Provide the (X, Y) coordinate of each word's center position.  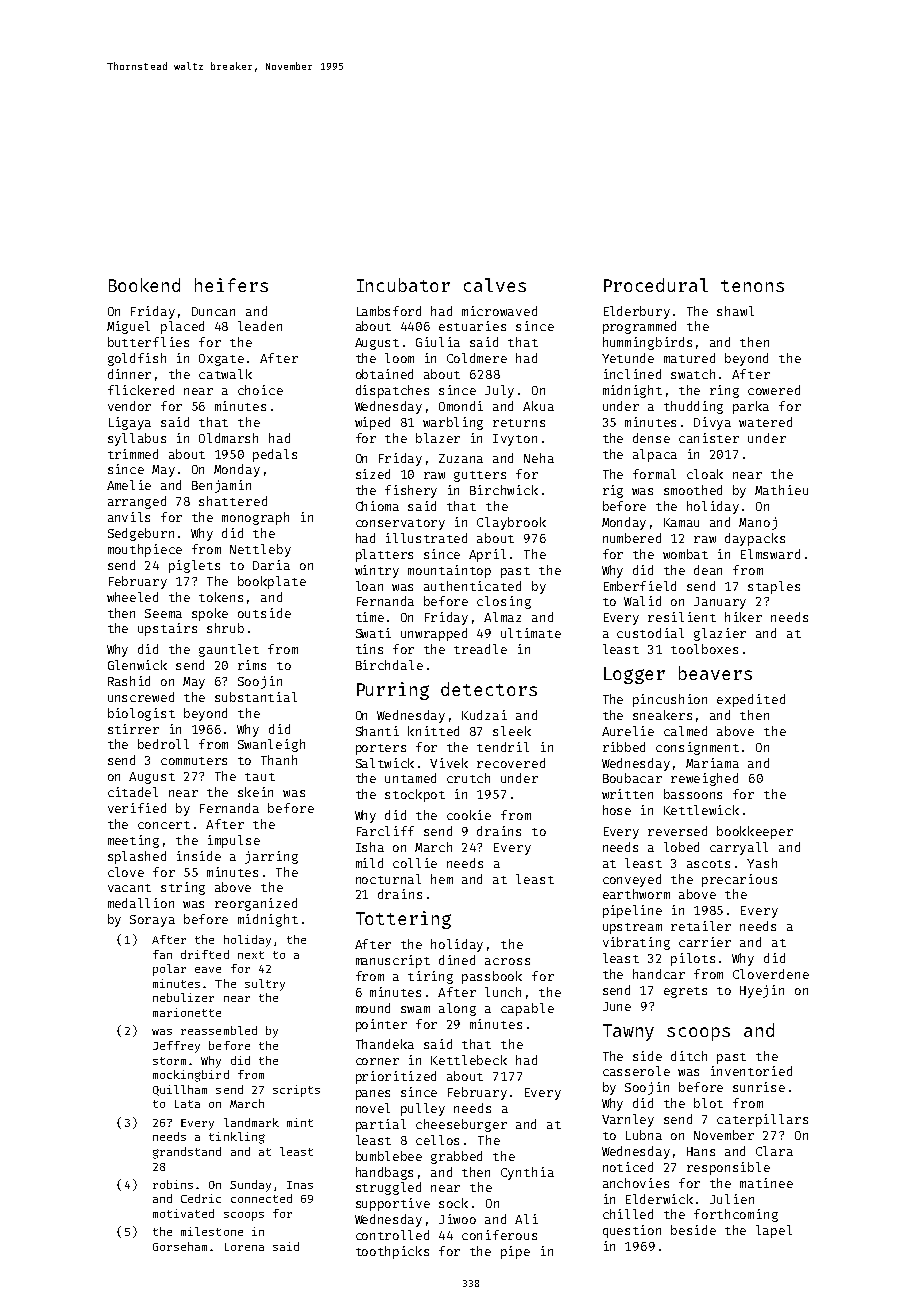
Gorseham (180, 1246)
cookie (469, 815)
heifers (231, 285)
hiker (743, 617)
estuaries (472, 326)
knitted (433, 731)
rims (252, 665)
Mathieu (781, 490)
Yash (762, 863)
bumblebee (389, 1156)
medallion (141, 903)
